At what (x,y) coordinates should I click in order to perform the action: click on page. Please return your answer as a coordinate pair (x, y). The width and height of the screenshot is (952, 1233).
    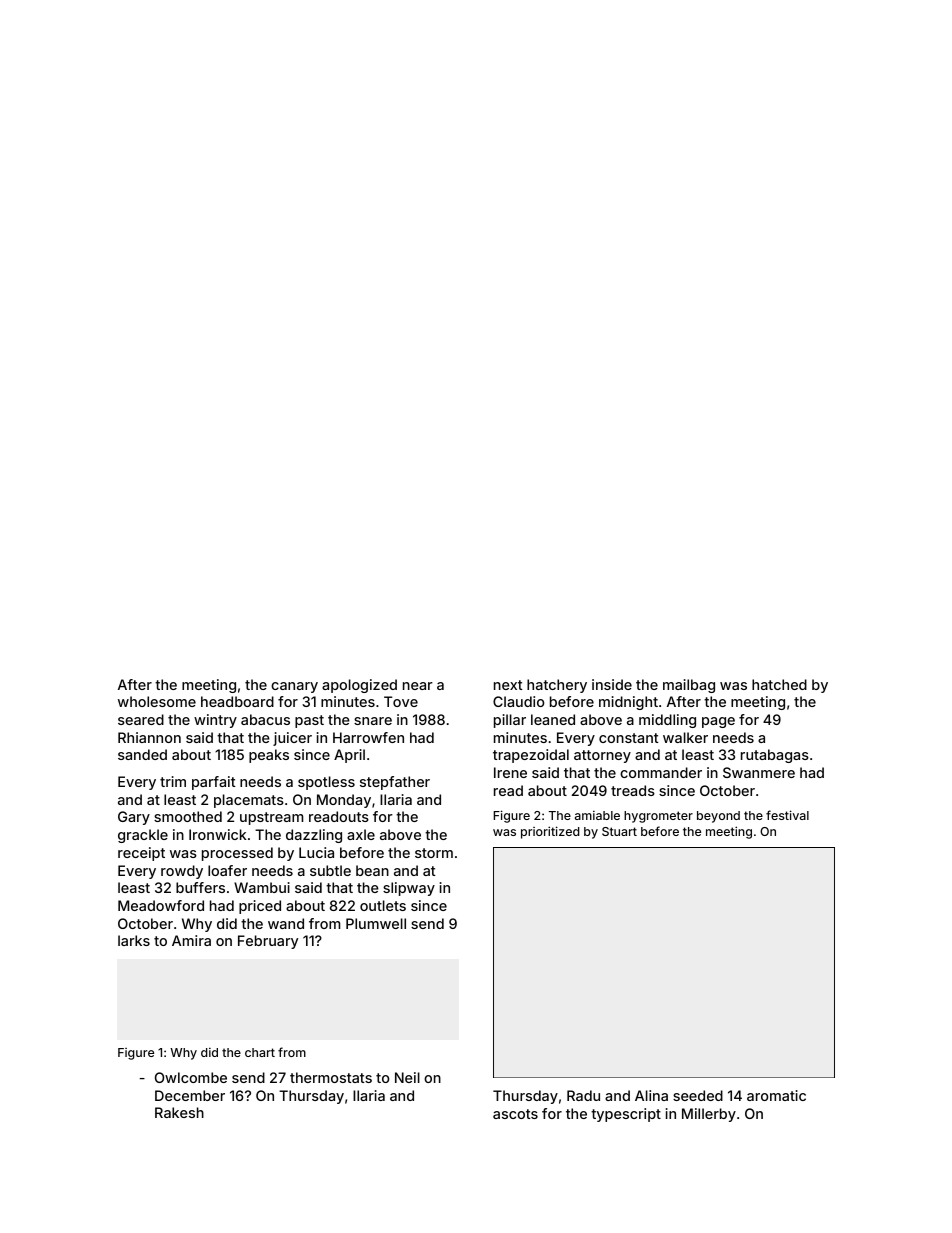
    Looking at the image, I should click on (718, 722).
